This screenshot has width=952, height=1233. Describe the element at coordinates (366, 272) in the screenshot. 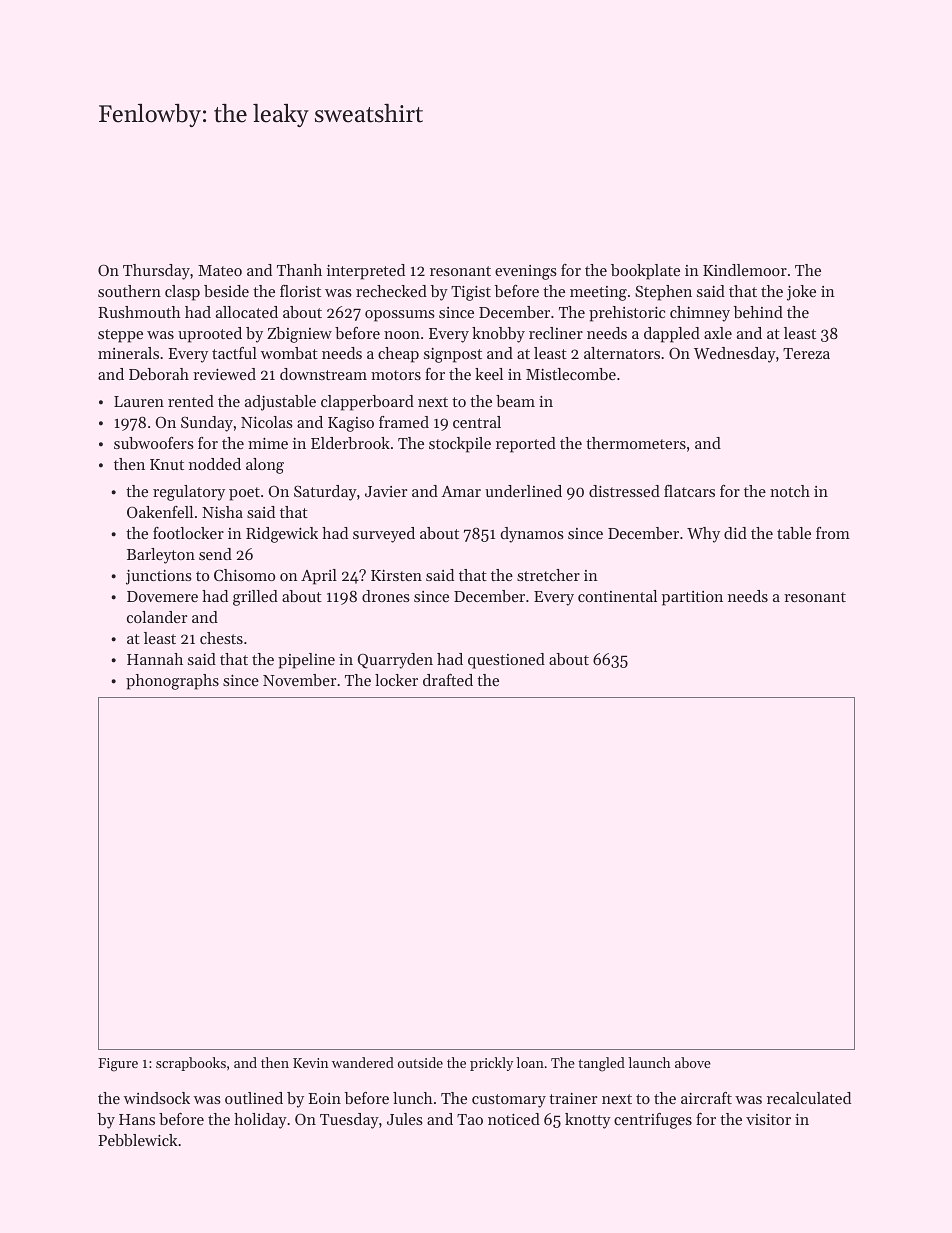

I see `interpreted` at that location.
